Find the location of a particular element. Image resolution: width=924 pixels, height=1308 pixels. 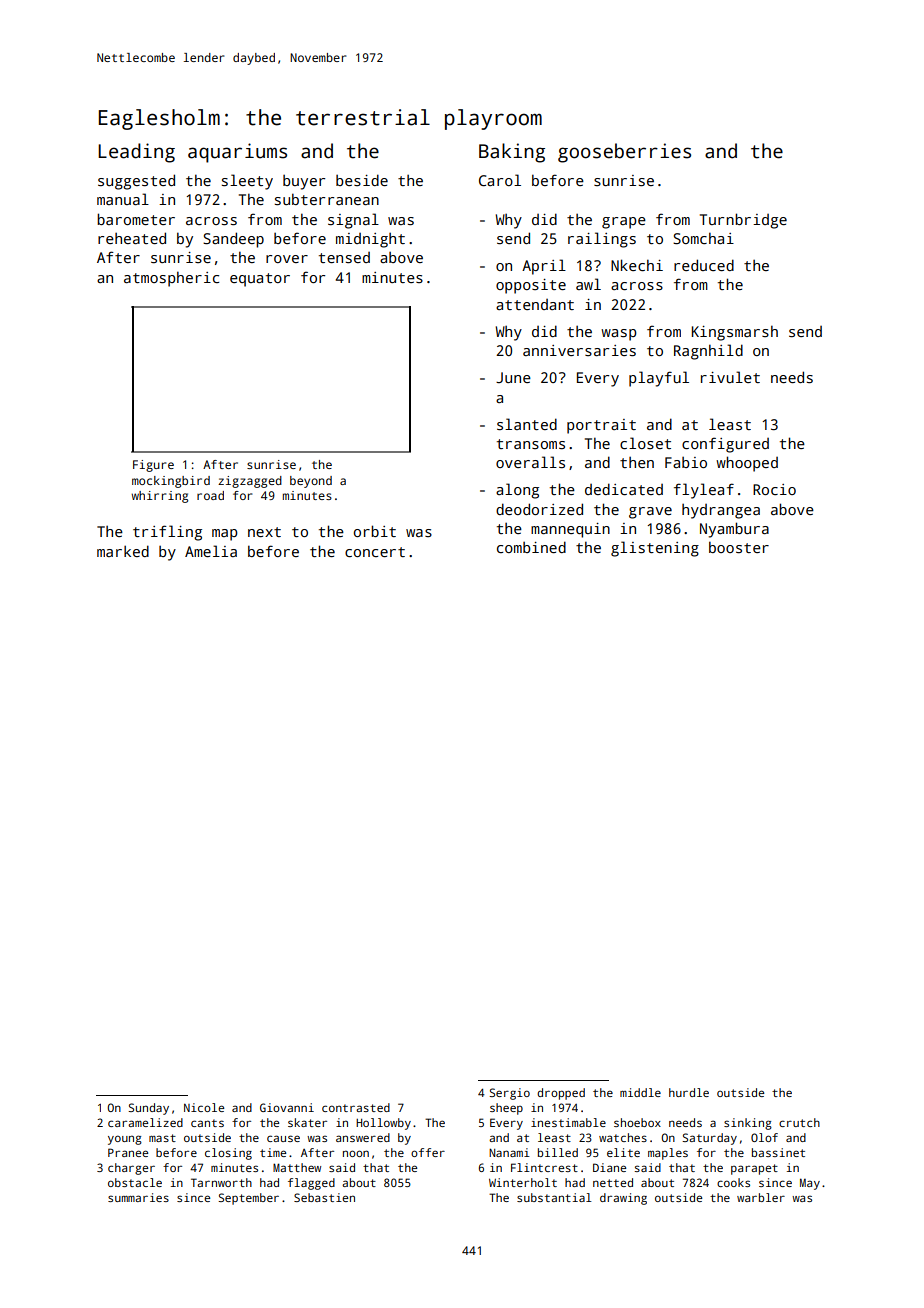

tensed is located at coordinates (344, 258).
